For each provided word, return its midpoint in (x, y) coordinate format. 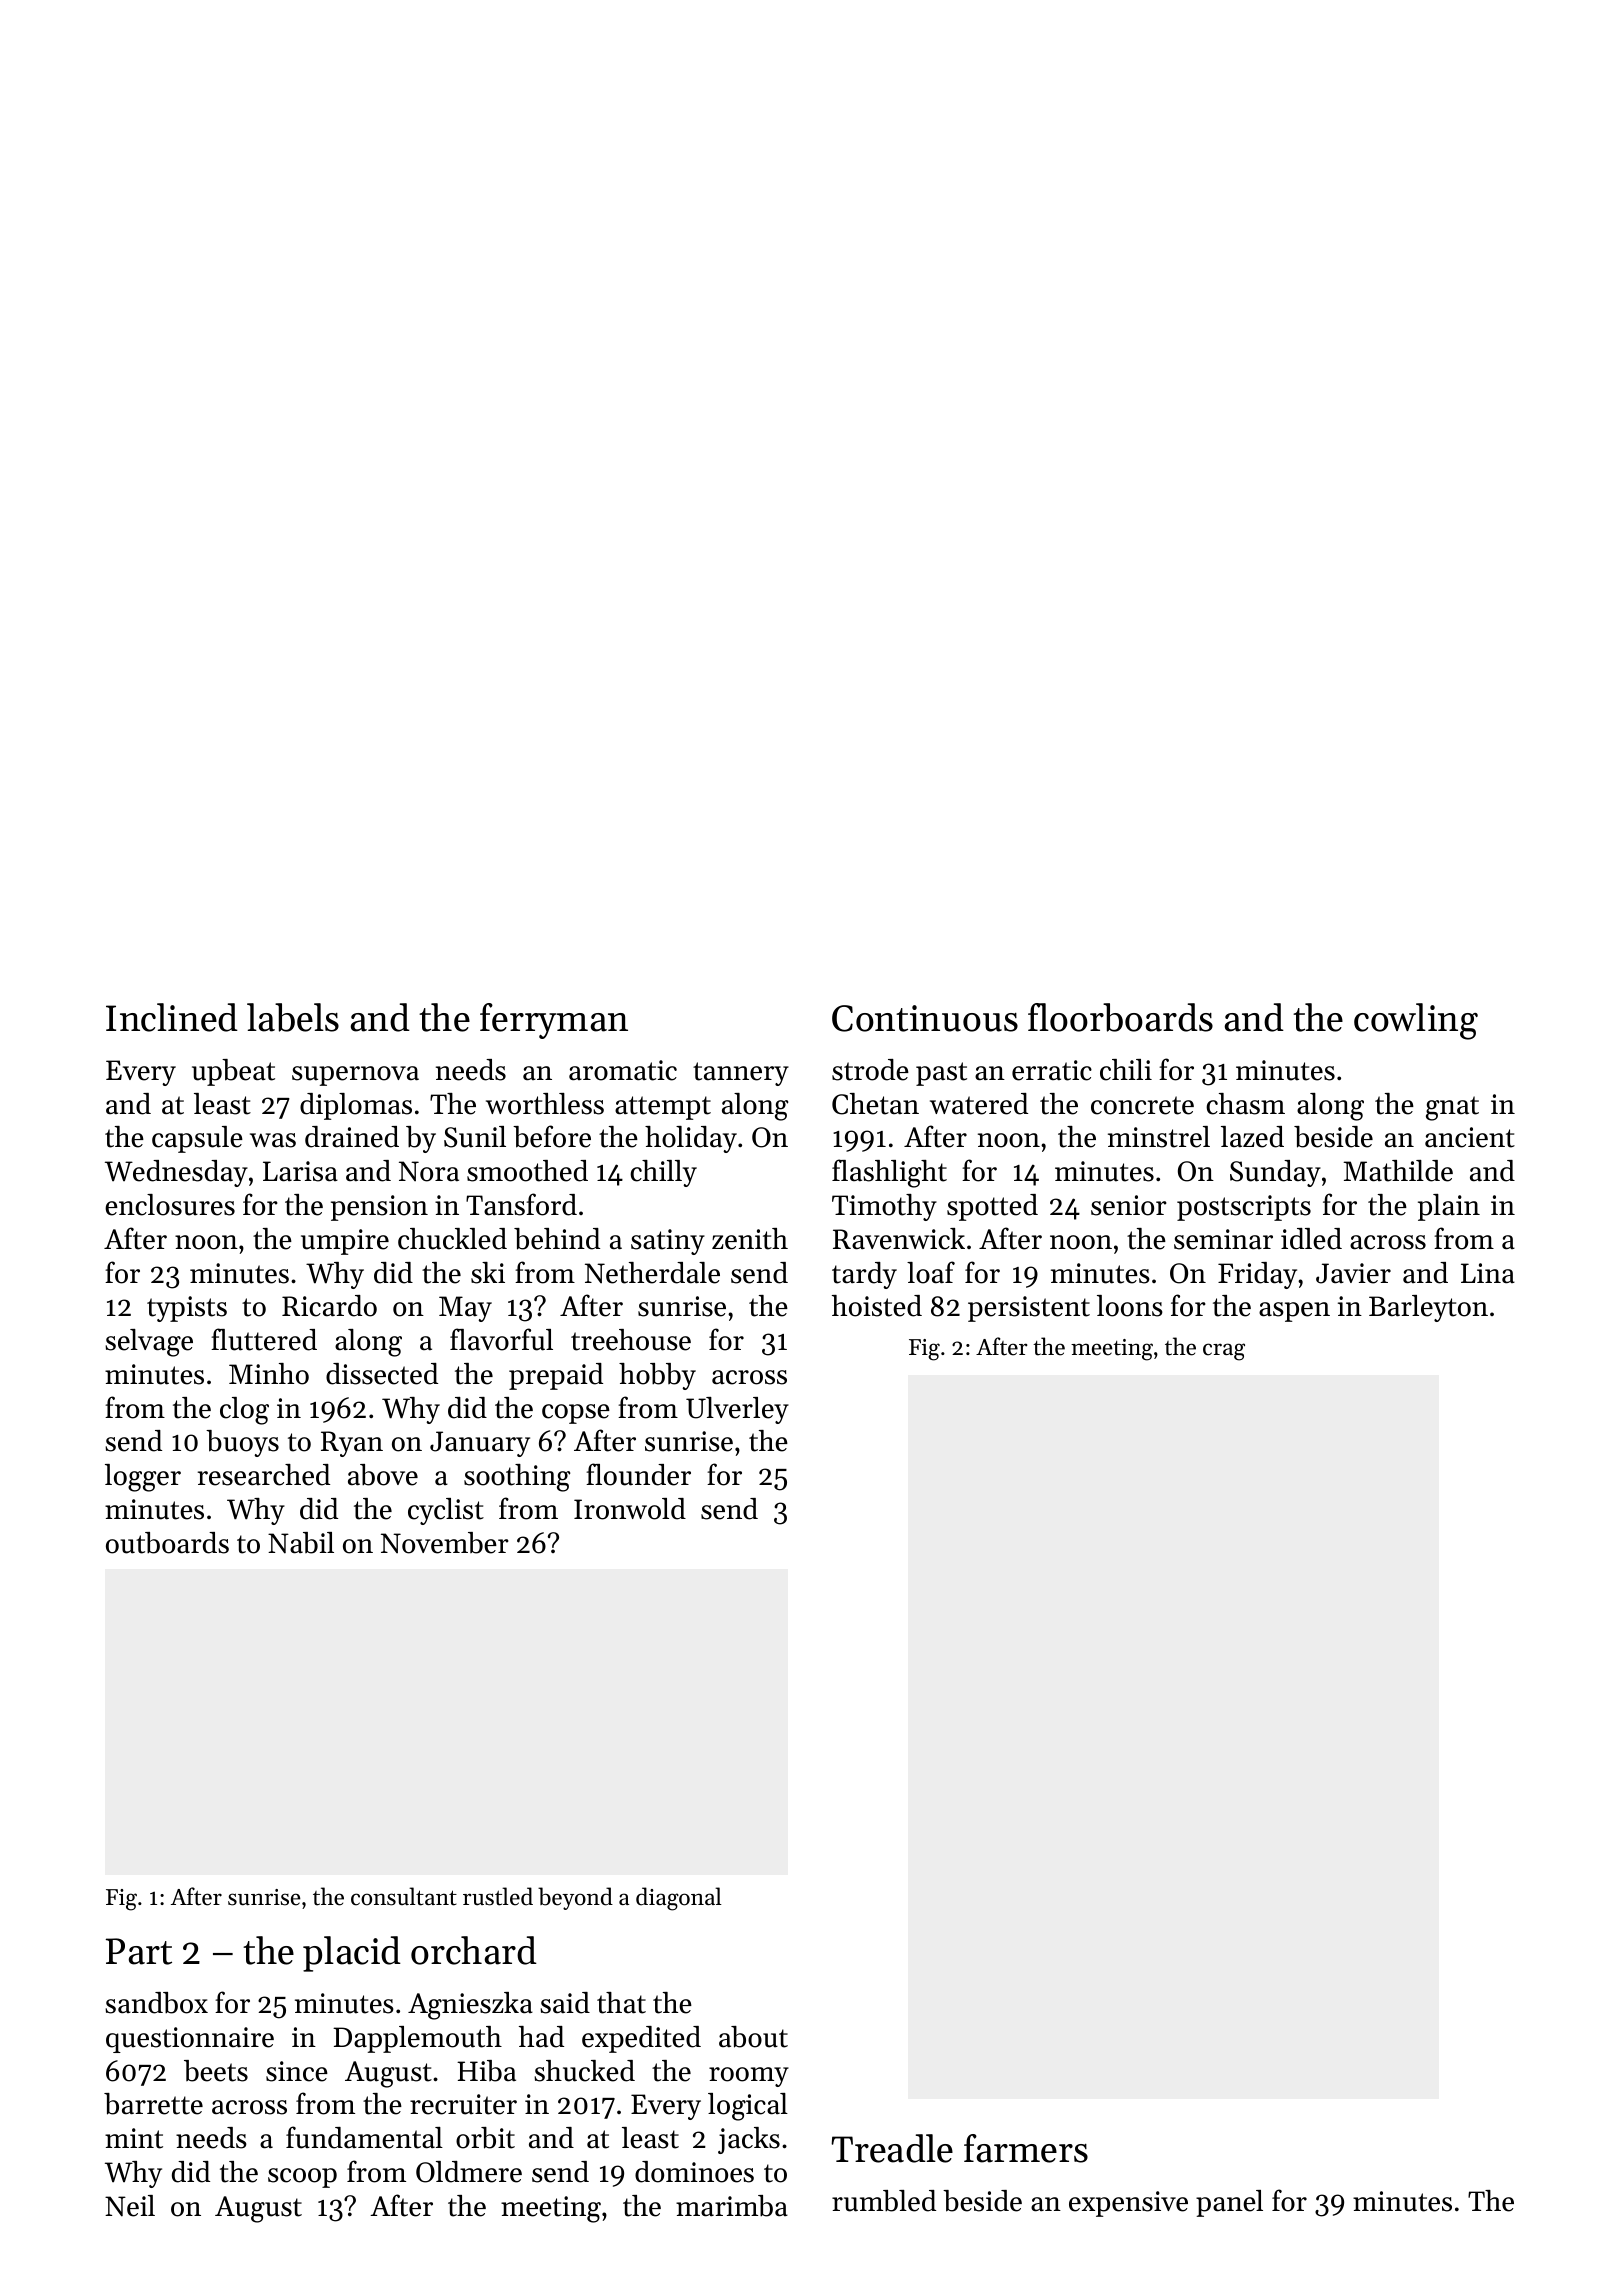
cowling (1416, 1021)
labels (293, 1017)
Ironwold (630, 1509)
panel (1229, 2203)
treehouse (631, 1340)
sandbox (156, 2003)
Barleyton (1428, 1308)
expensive (1128, 2204)
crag (1224, 1352)
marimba (732, 2206)
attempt (663, 1108)
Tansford (521, 1204)
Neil (130, 2206)
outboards (167, 1543)
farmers (1026, 2148)
